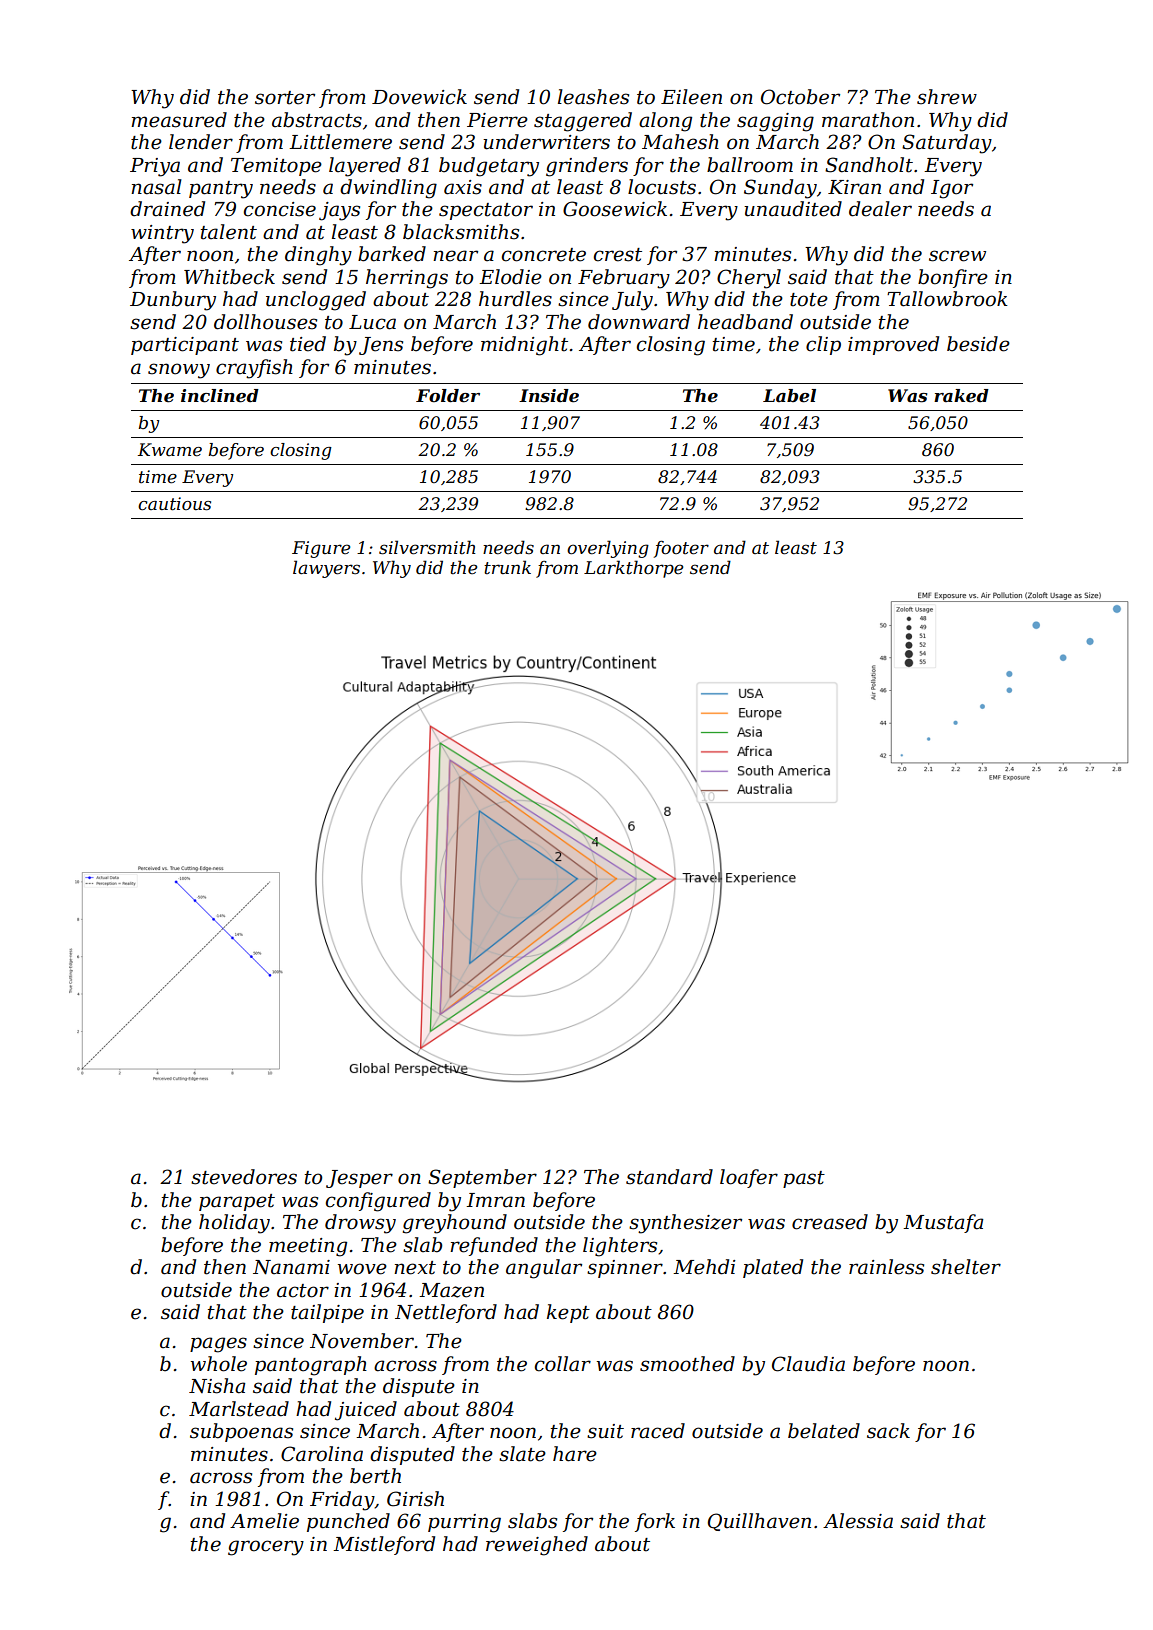 This screenshot has height=1630, width=1153. Describe the element at coordinates (266, 1548) in the screenshot. I see `grocery` at that location.
